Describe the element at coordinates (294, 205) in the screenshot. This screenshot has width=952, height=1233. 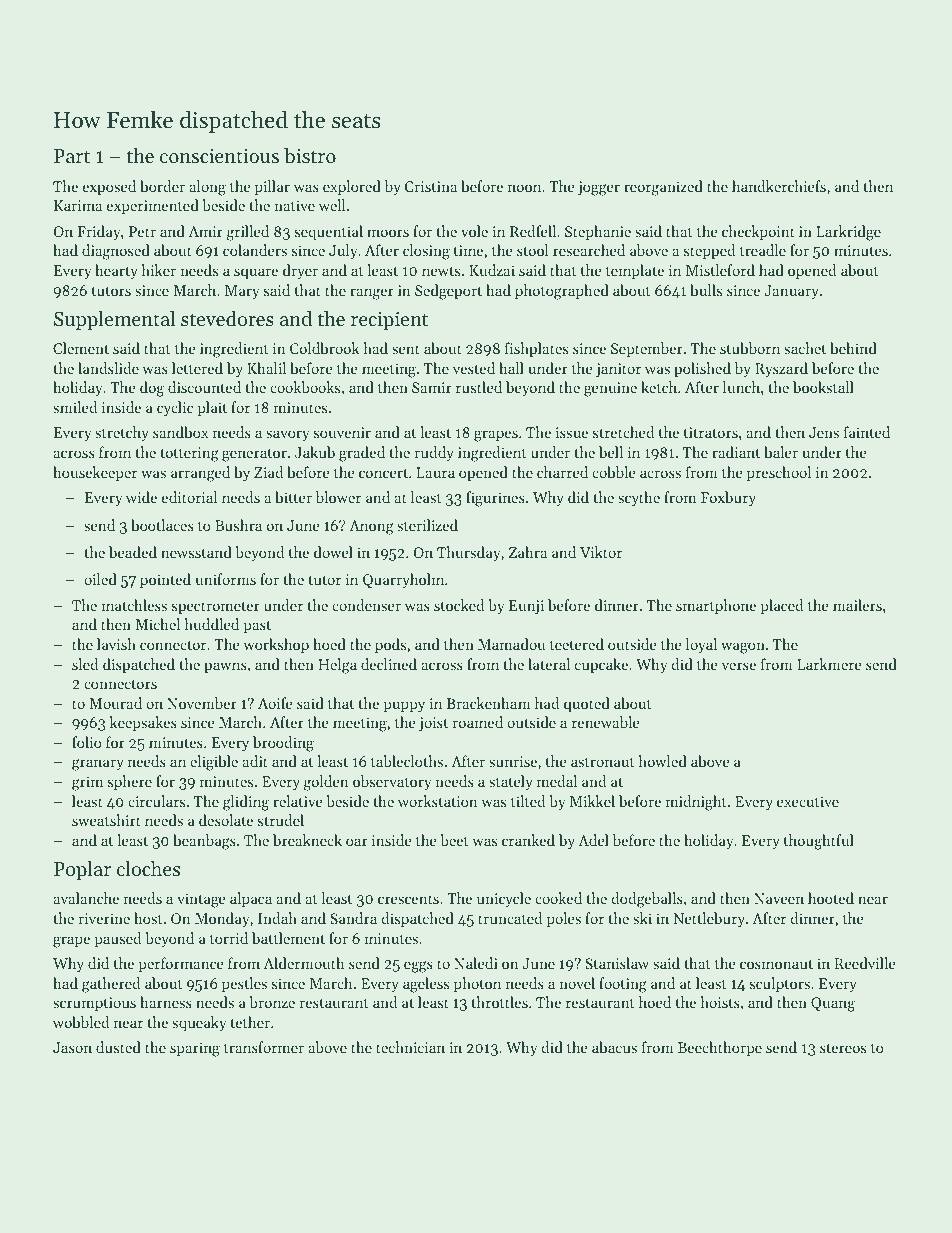
I see `native` at that location.
